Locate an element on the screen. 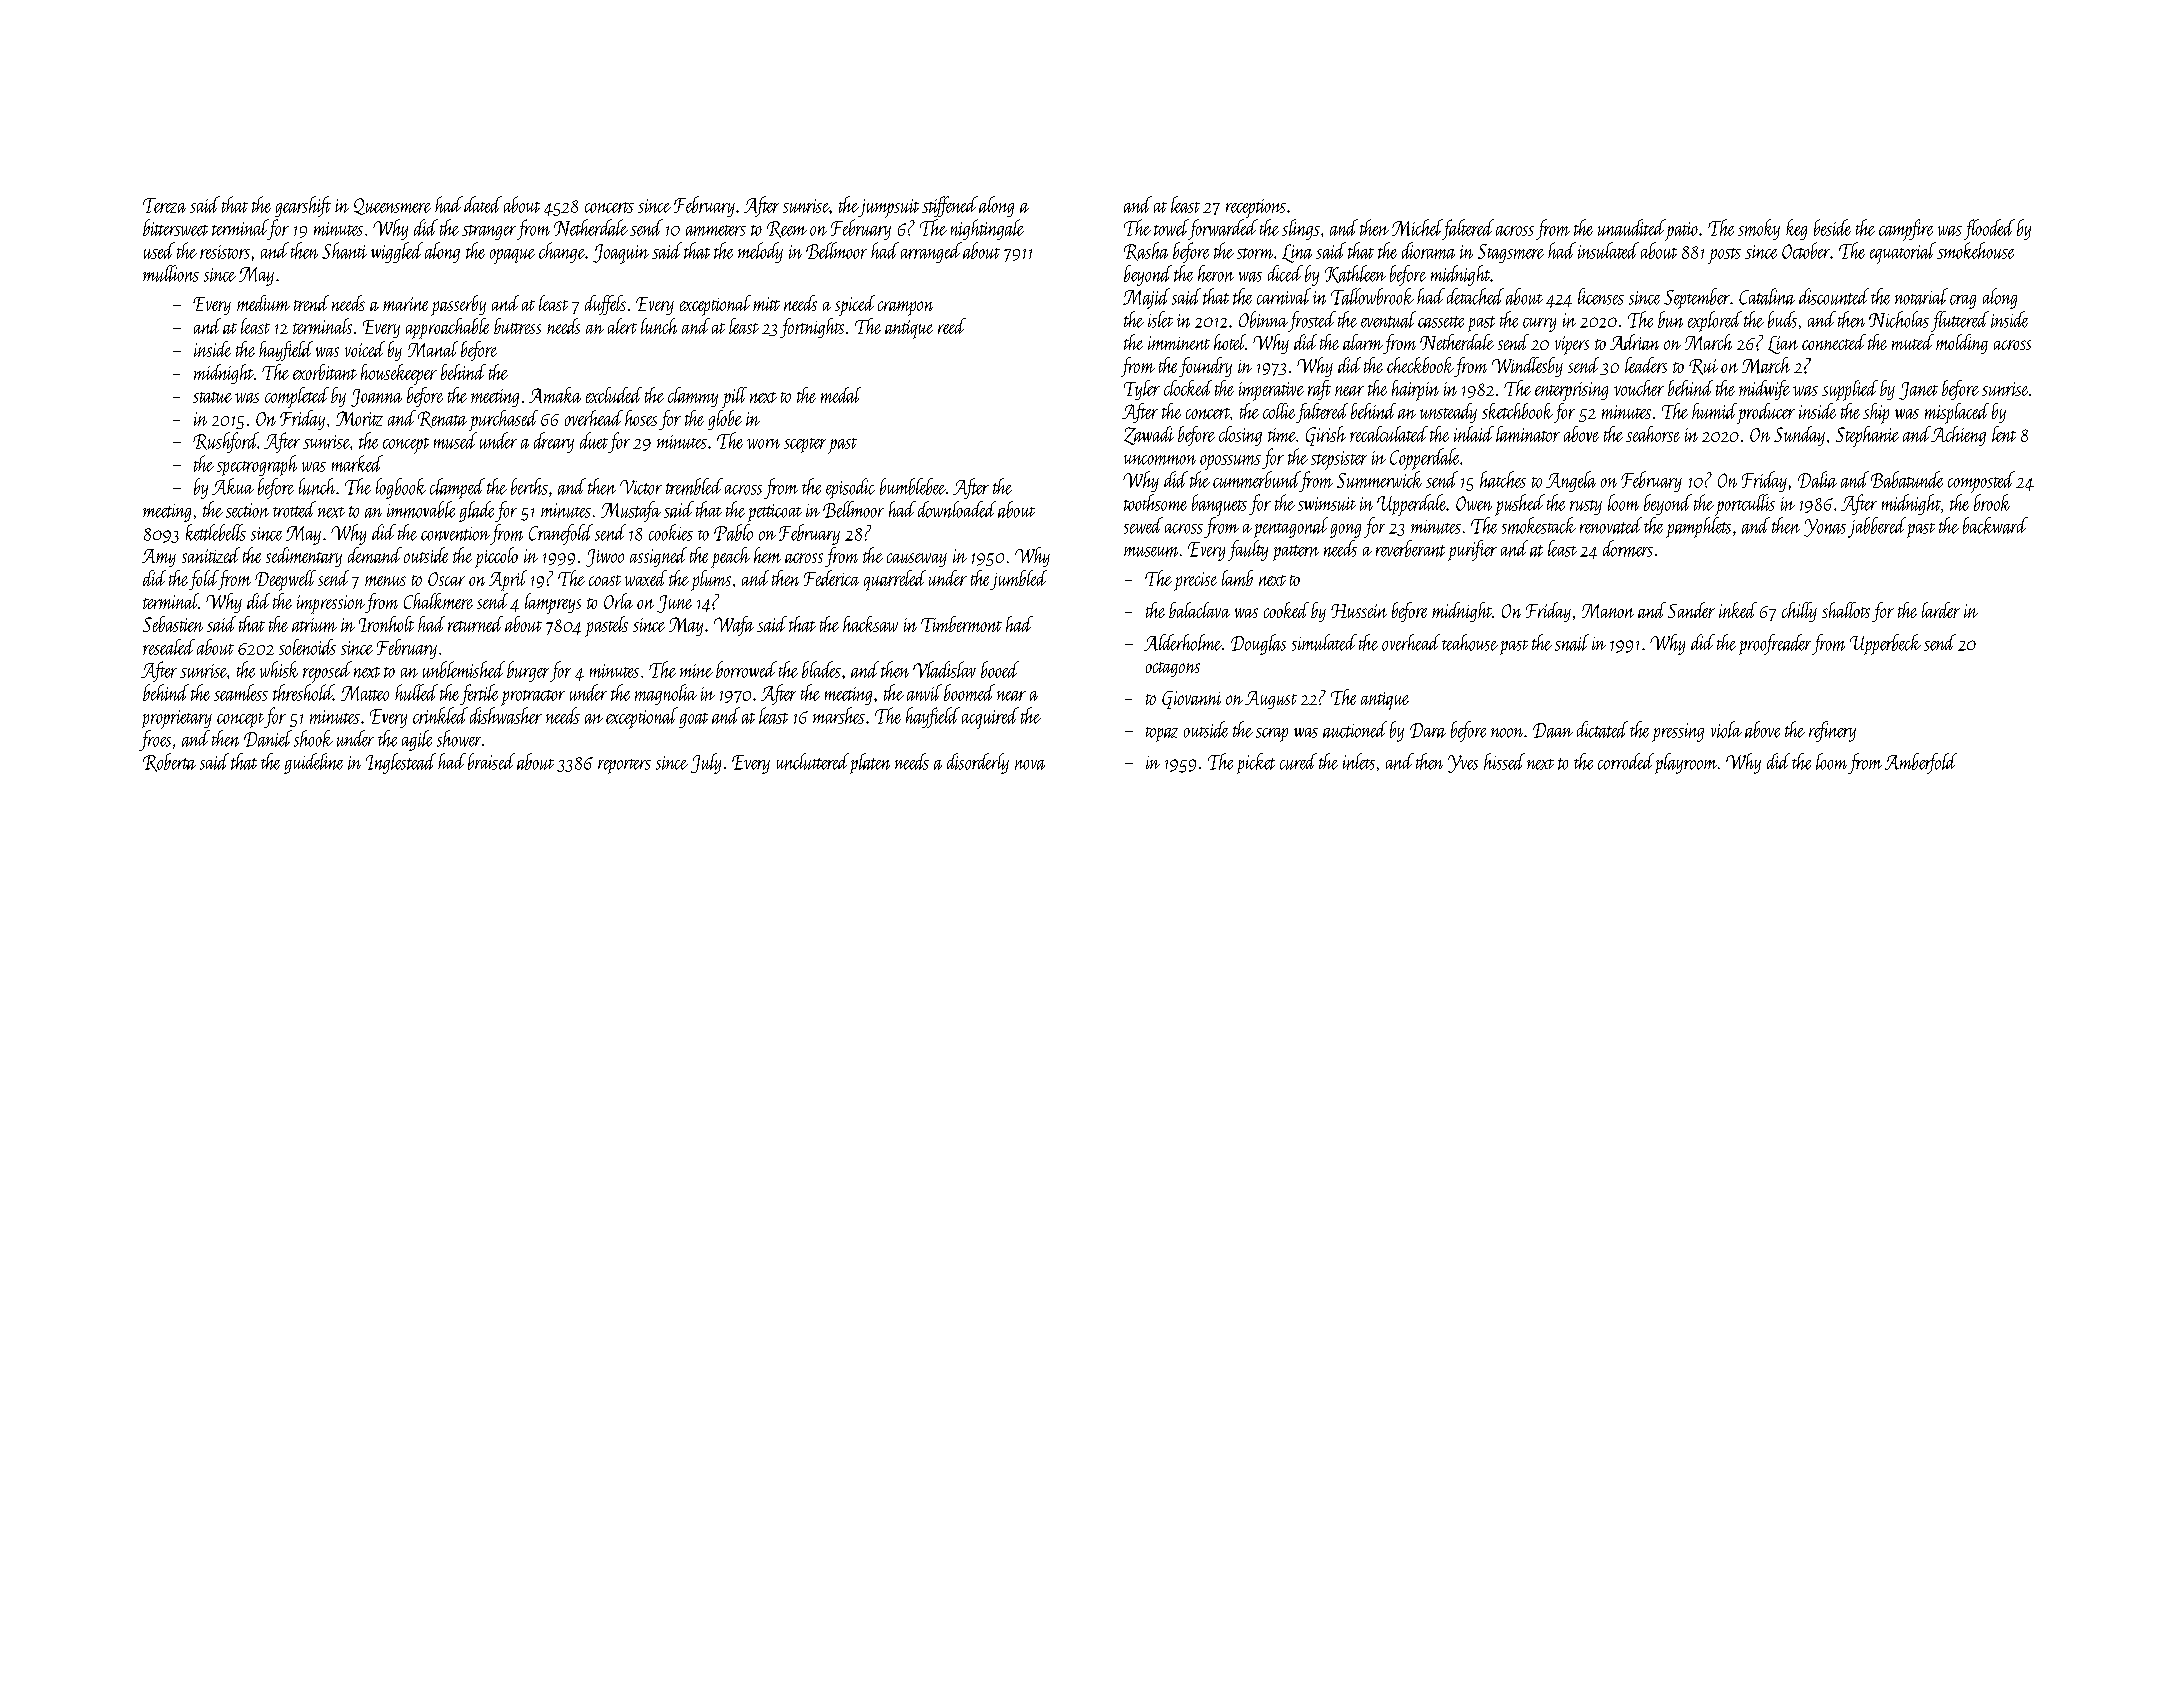 This screenshot has height=1683, width=2178. rusty is located at coordinates (1586, 507).
